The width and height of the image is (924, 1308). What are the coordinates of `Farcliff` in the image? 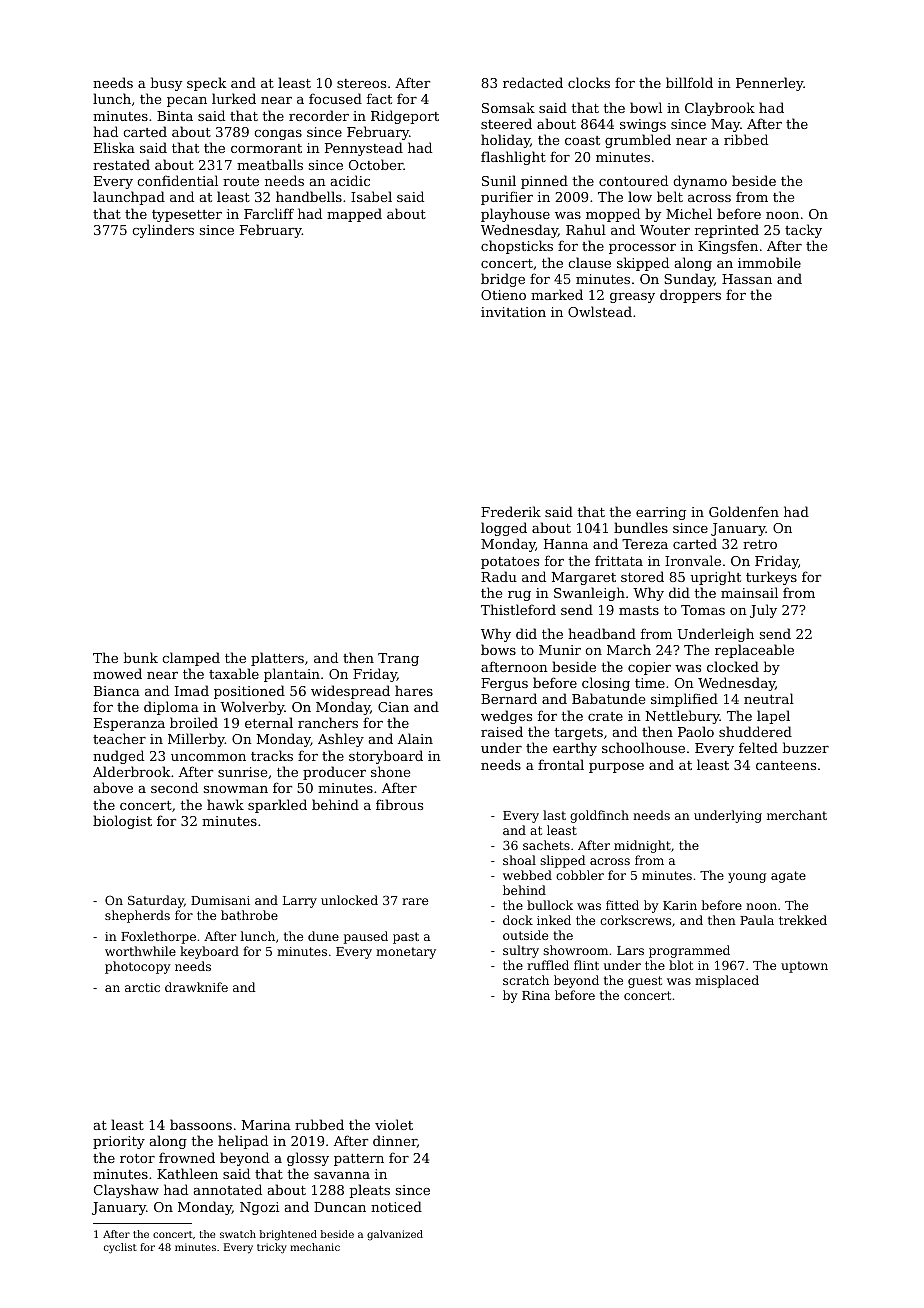 It's located at (269, 213).
